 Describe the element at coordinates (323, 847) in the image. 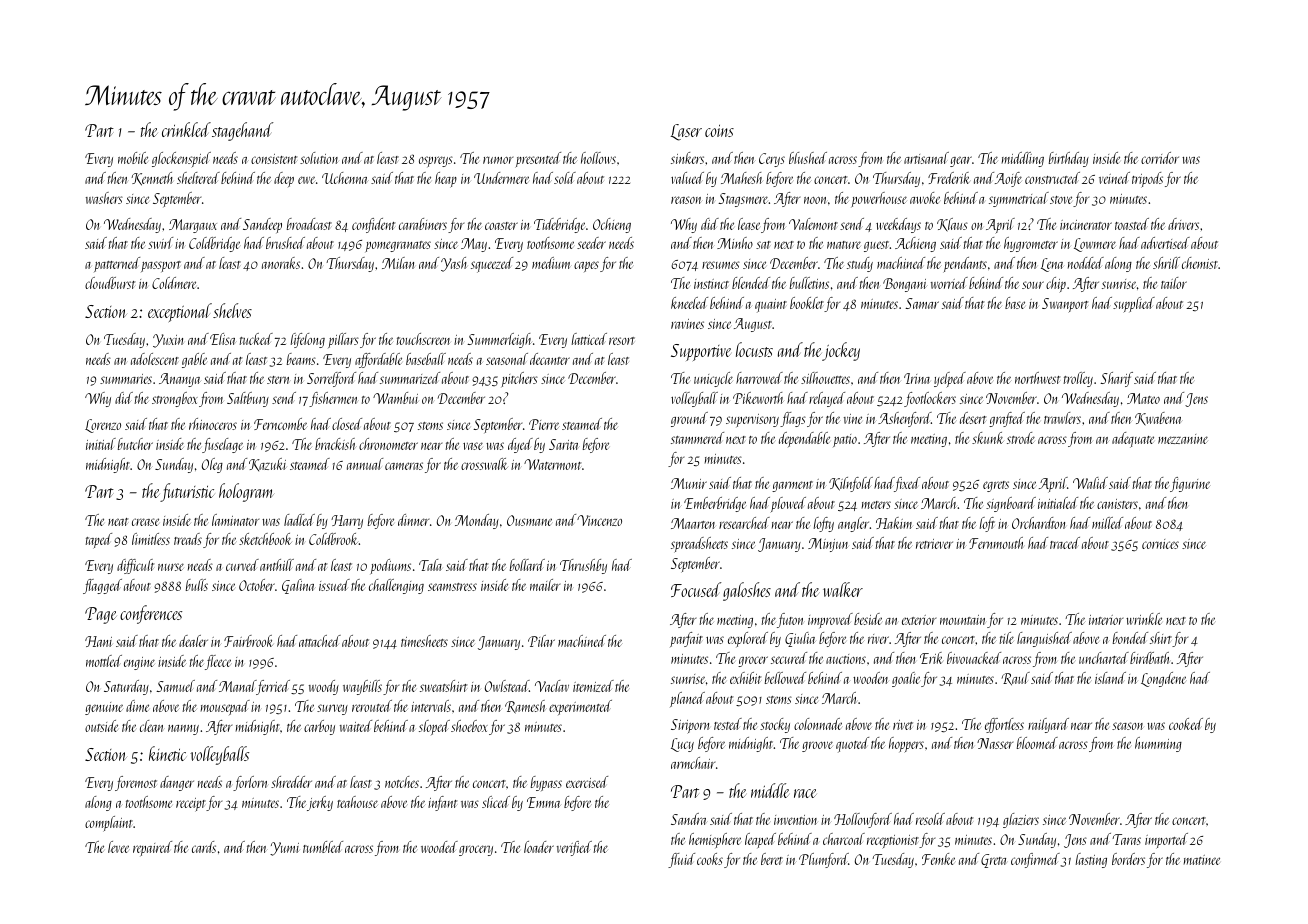

I see `tumbled` at that location.
